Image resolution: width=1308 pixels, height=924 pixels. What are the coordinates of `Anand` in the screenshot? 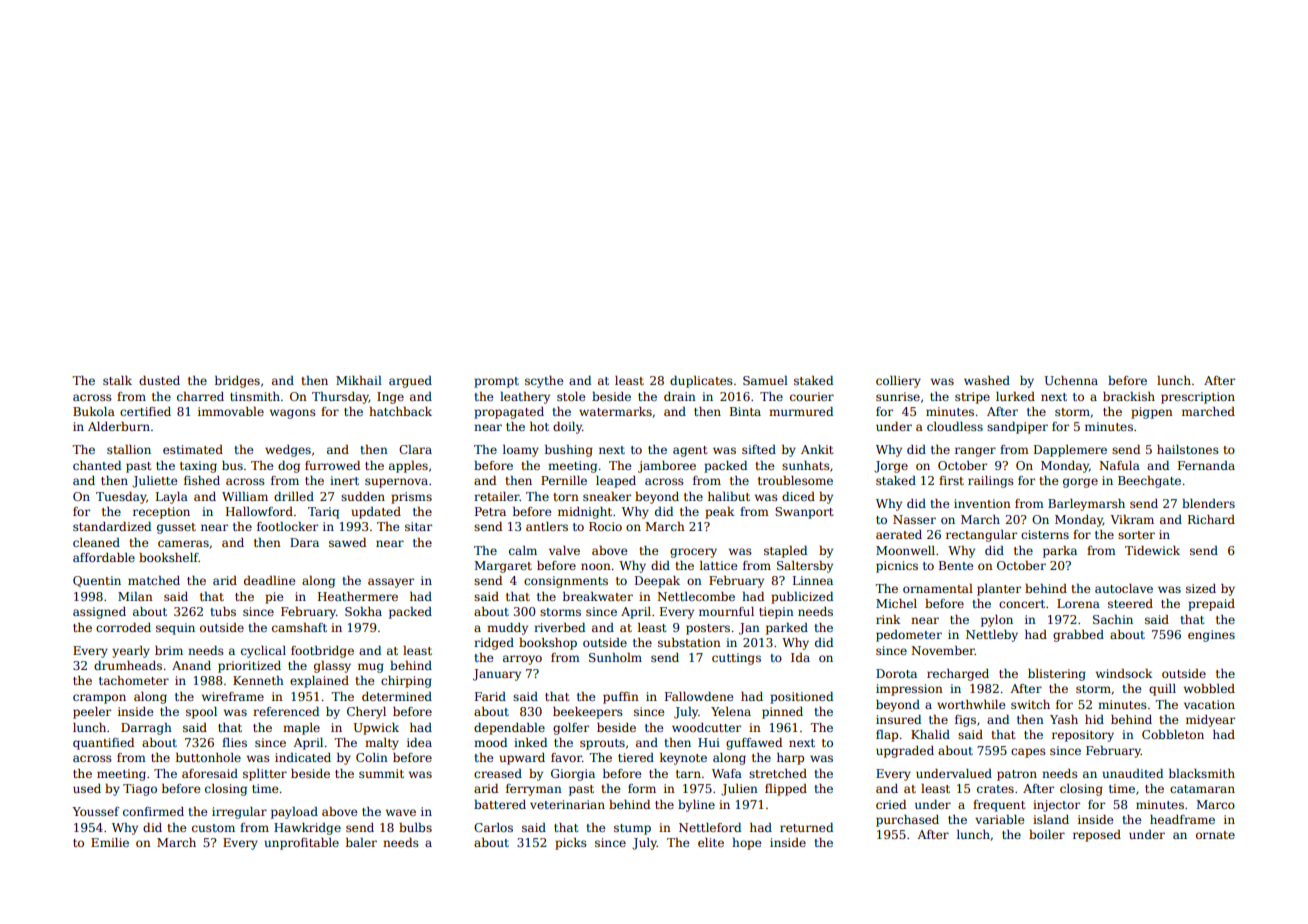 It's located at (191, 665).
